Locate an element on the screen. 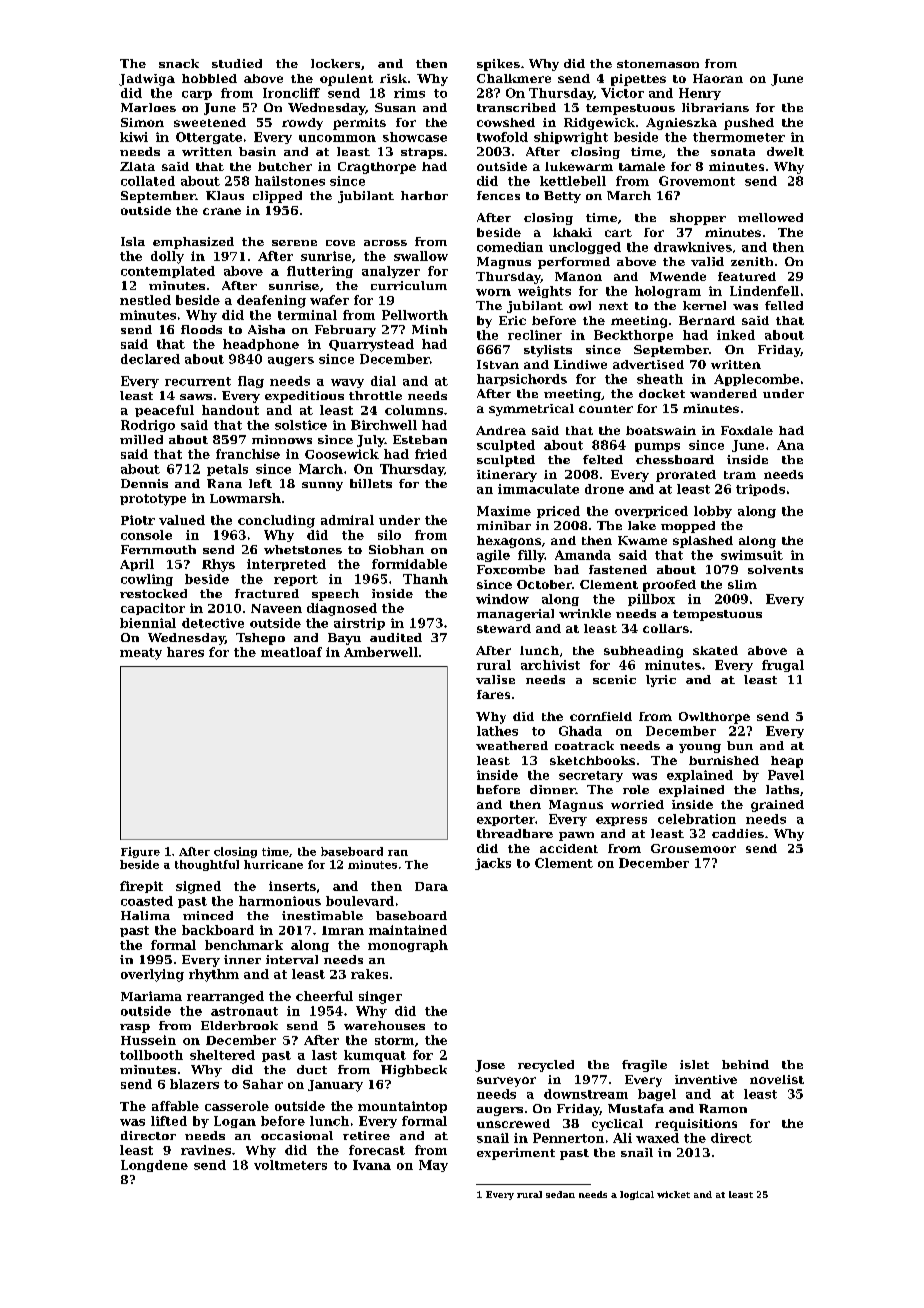 The width and height of the screenshot is (924, 1308). audited is located at coordinates (396, 637).
